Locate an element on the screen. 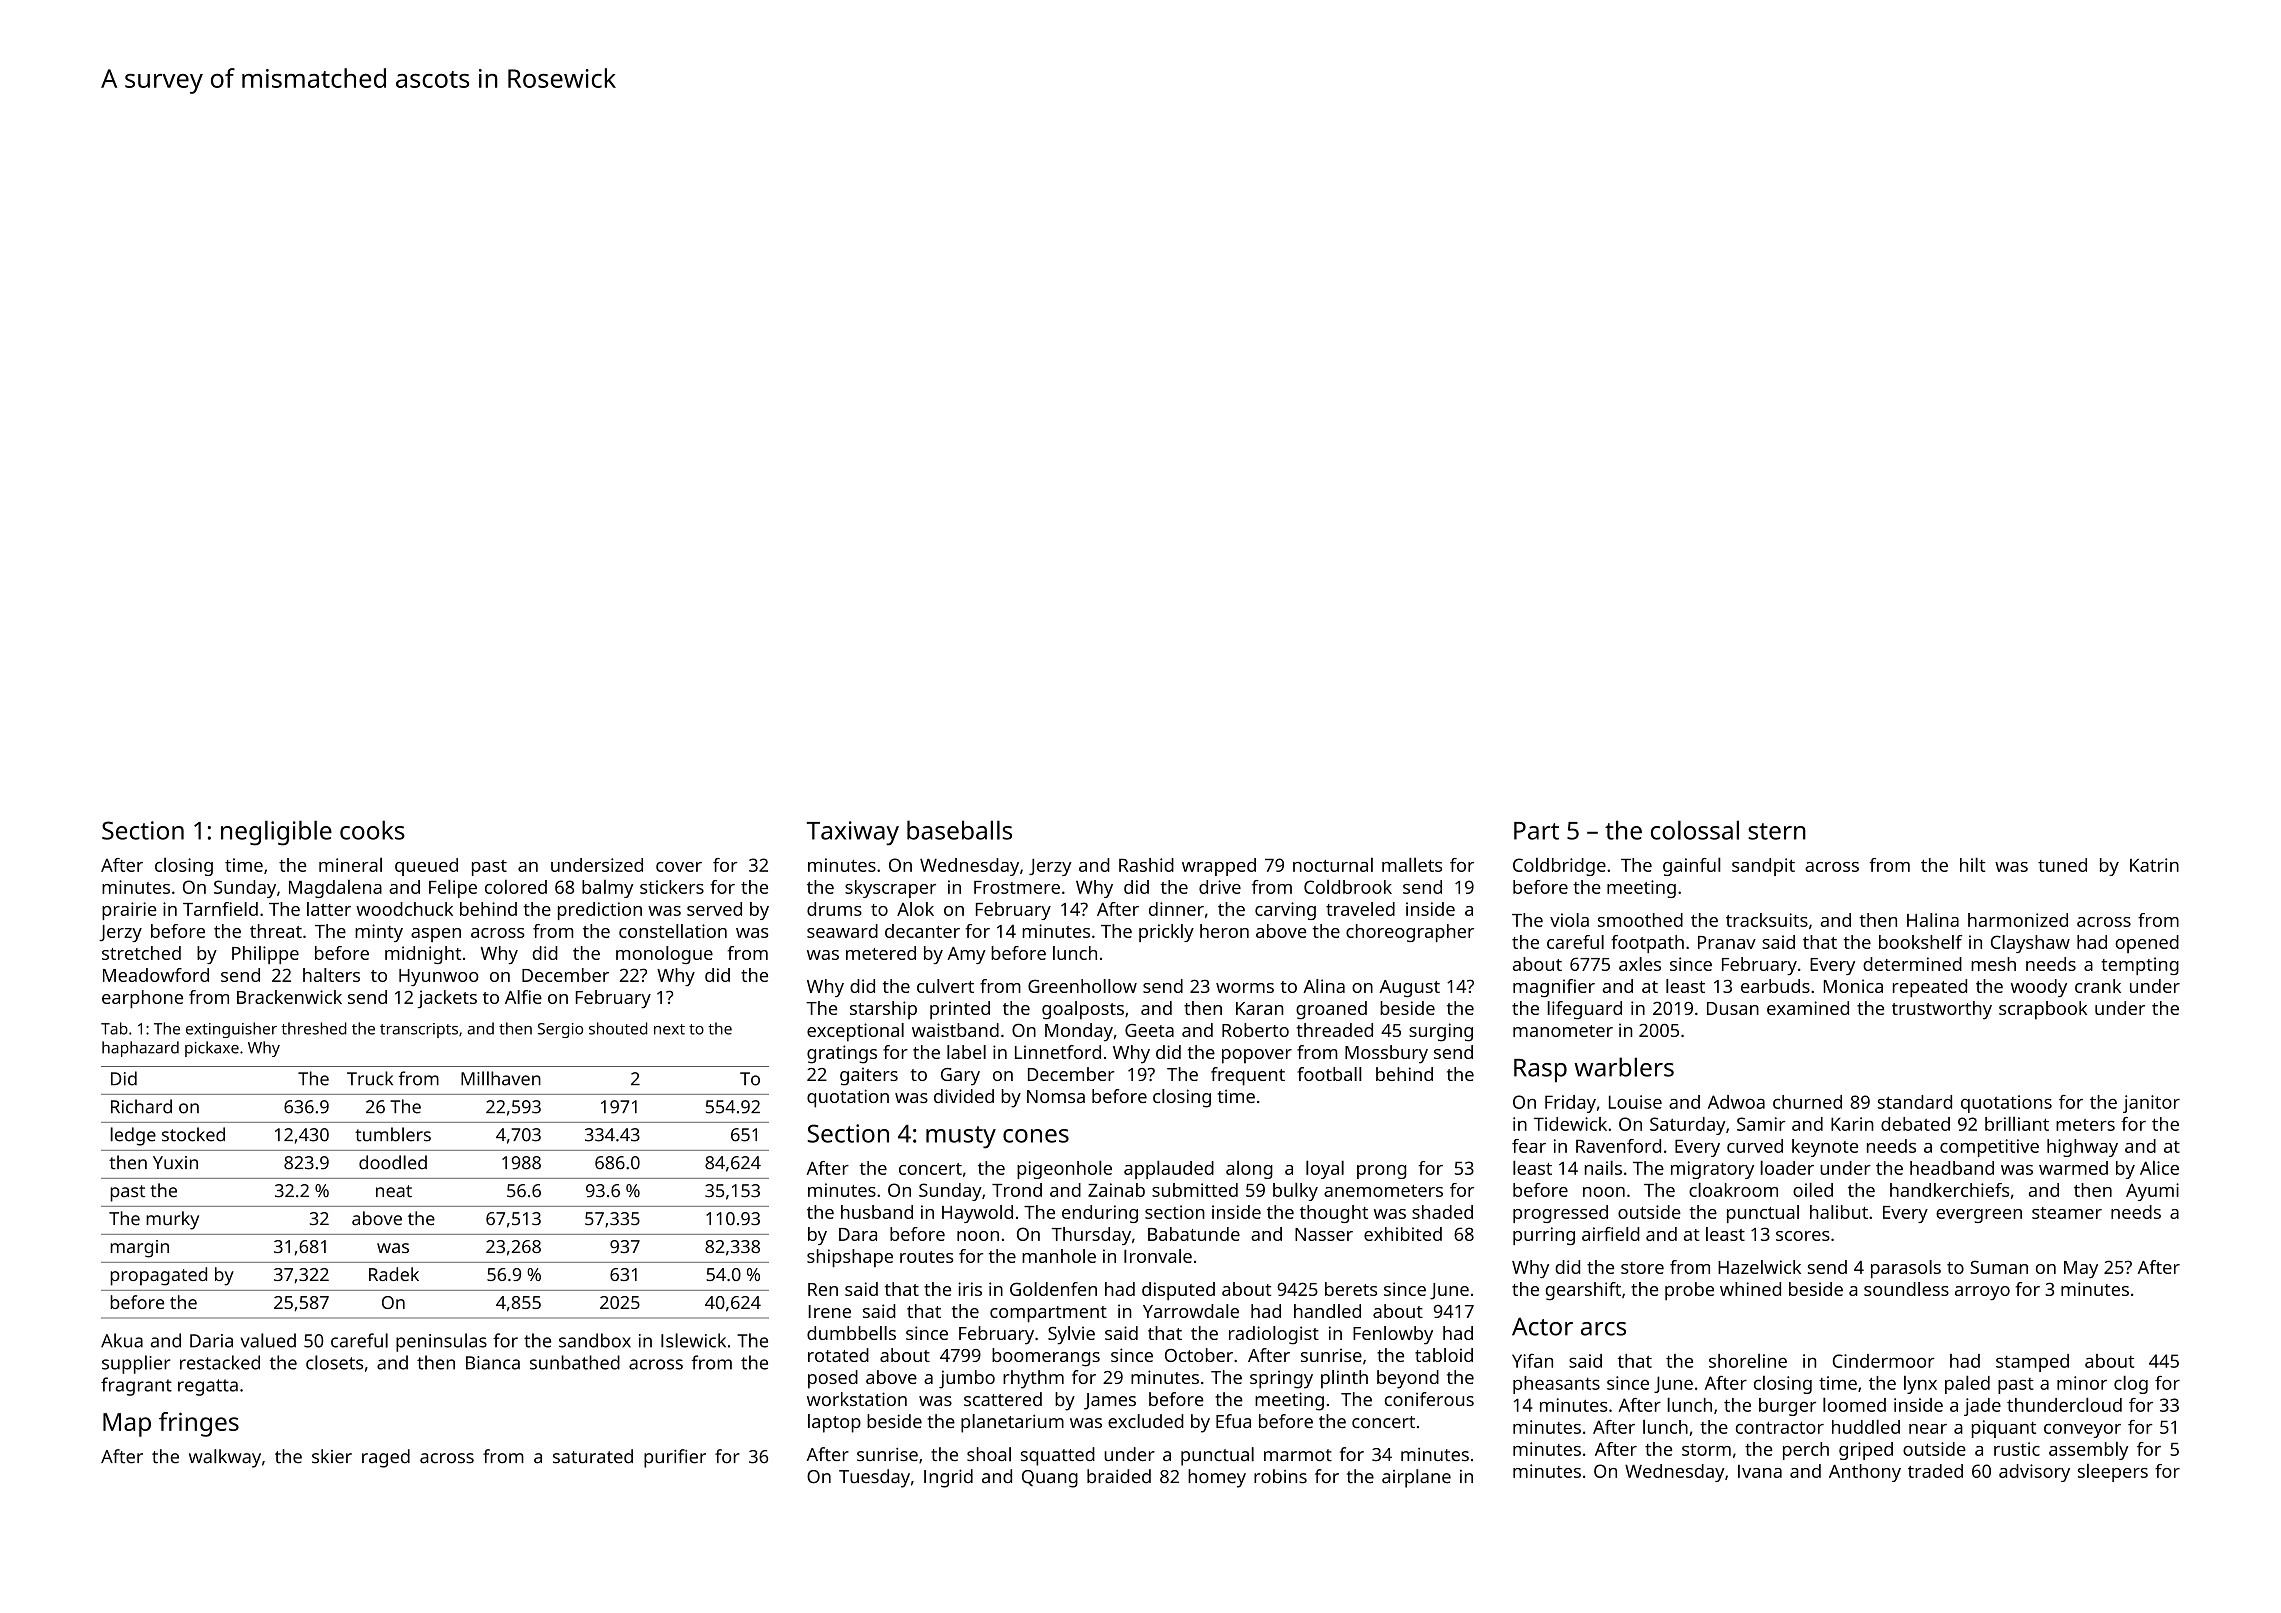  threat is located at coordinates (276, 931).
